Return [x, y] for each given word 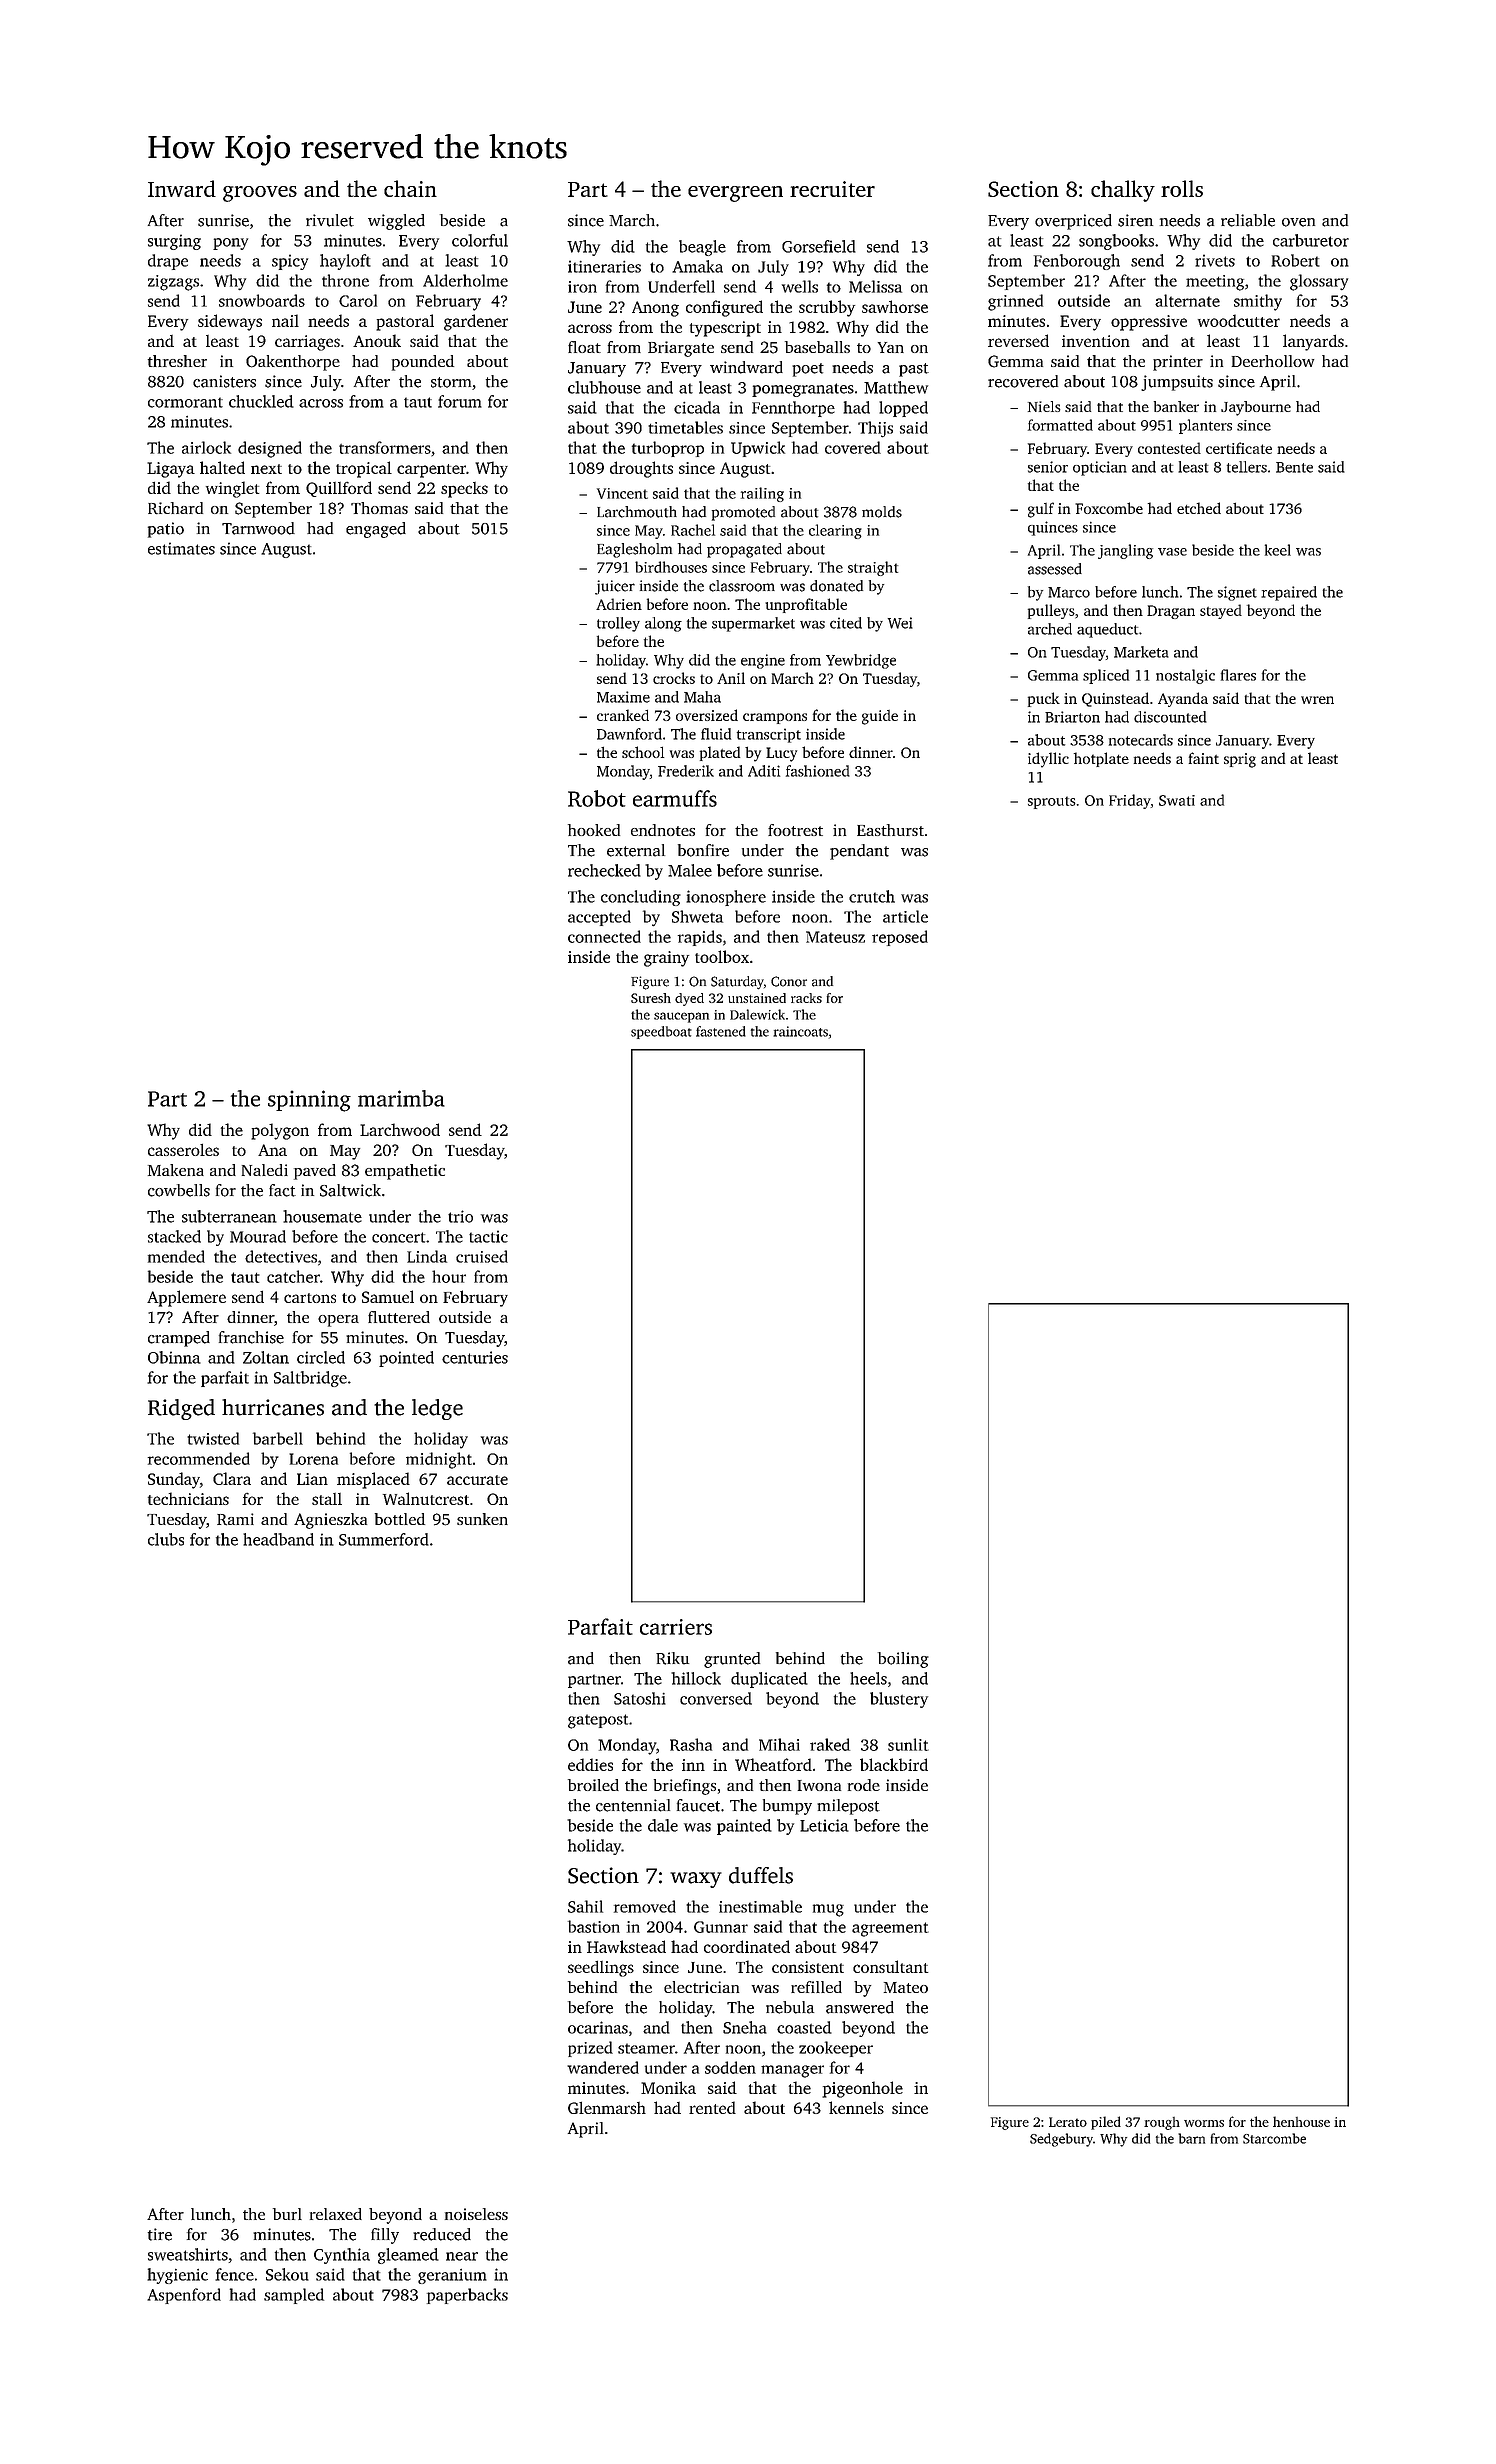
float [584, 347]
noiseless [476, 2214]
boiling [903, 1660]
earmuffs [675, 798]
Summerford [384, 1539]
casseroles [183, 1150]
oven [1298, 222]
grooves [260, 194]
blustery [899, 1700]
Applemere [186, 1298]
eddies [590, 1764]
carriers [676, 1627]
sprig [1240, 760]
